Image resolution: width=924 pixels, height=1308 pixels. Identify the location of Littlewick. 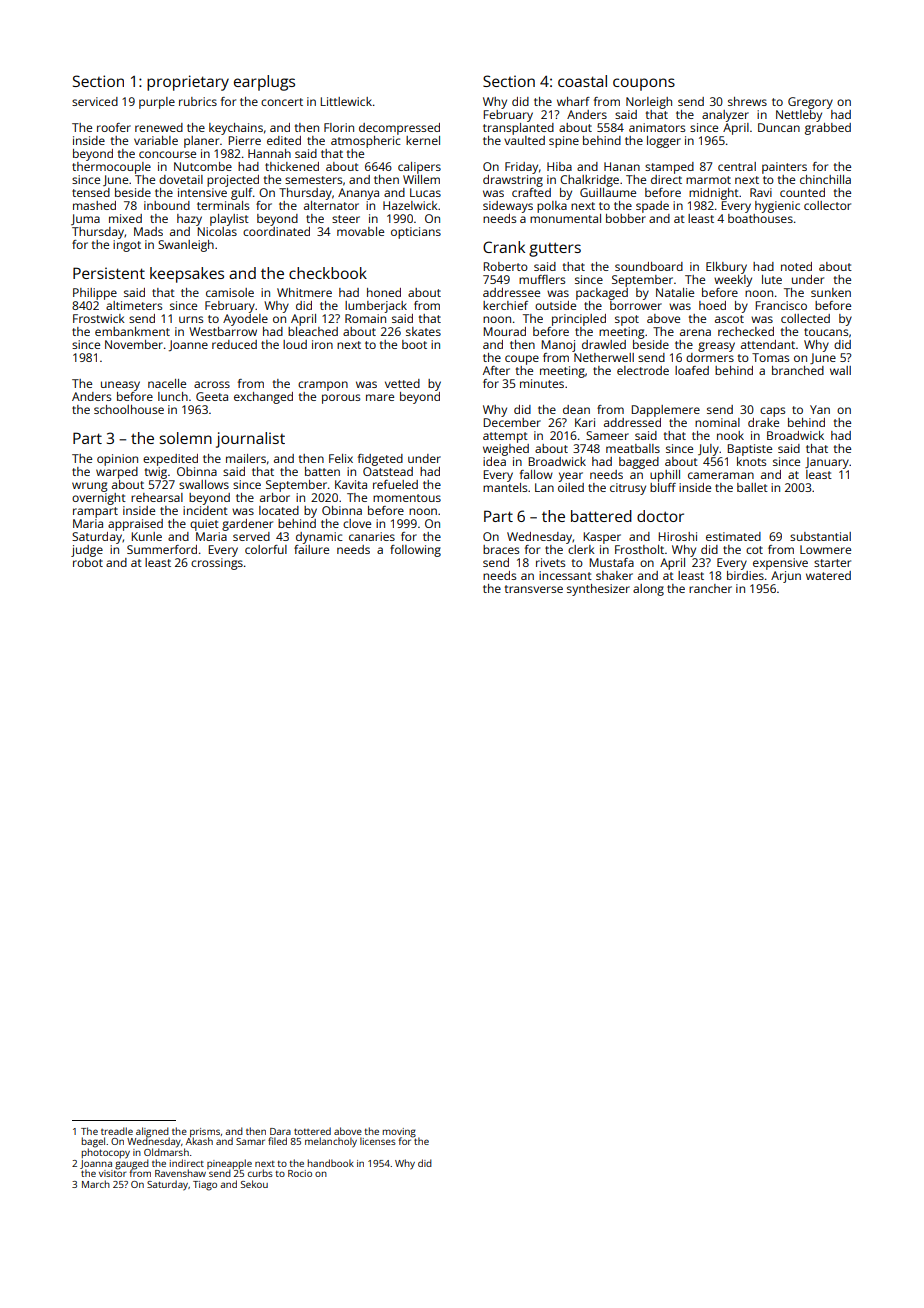
(346, 101).
